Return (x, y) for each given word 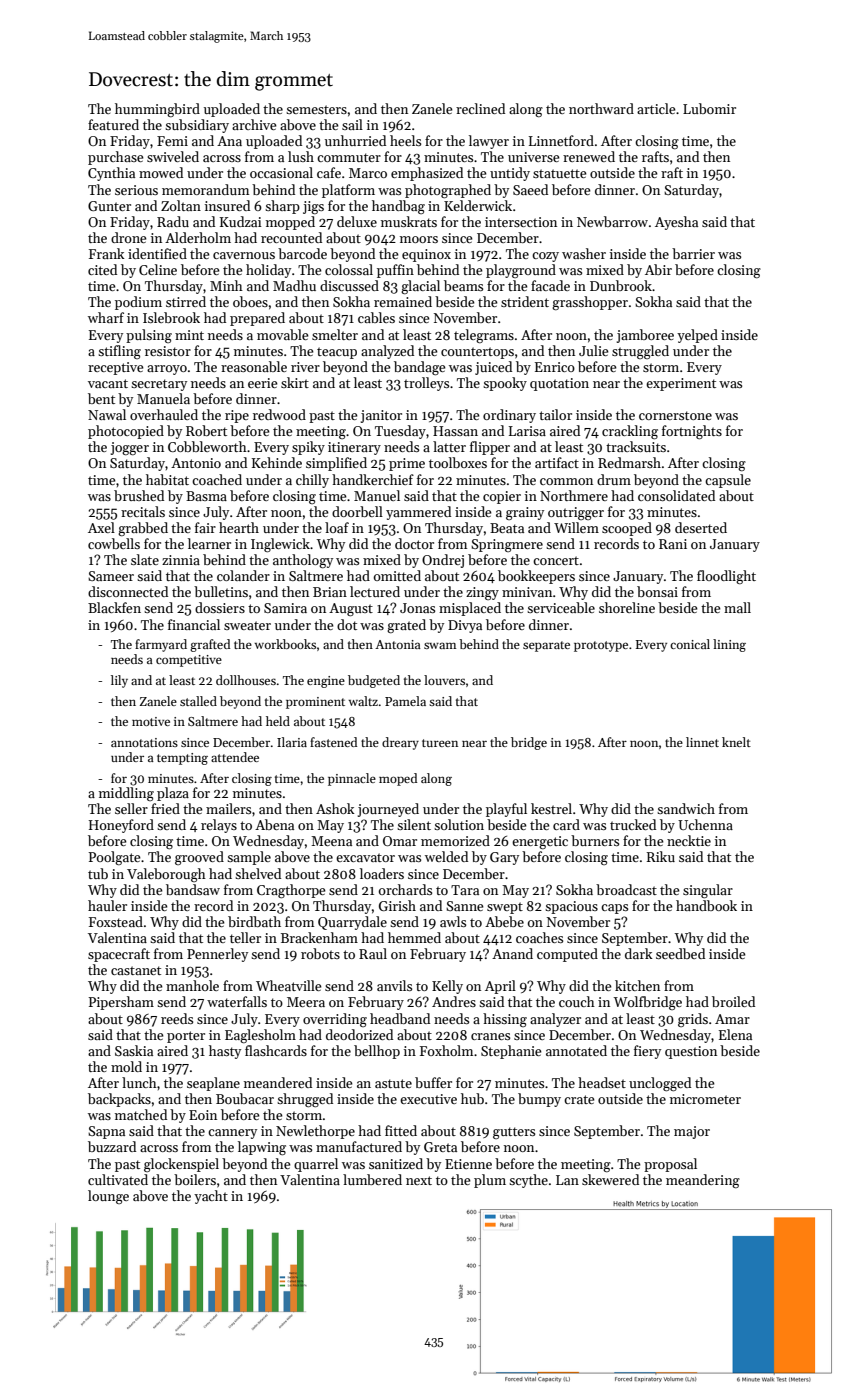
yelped (697, 336)
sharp (282, 207)
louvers (444, 680)
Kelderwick (478, 205)
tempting (182, 759)
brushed (139, 495)
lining (729, 645)
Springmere (507, 545)
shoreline (627, 607)
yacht (211, 1197)
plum (490, 1181)
